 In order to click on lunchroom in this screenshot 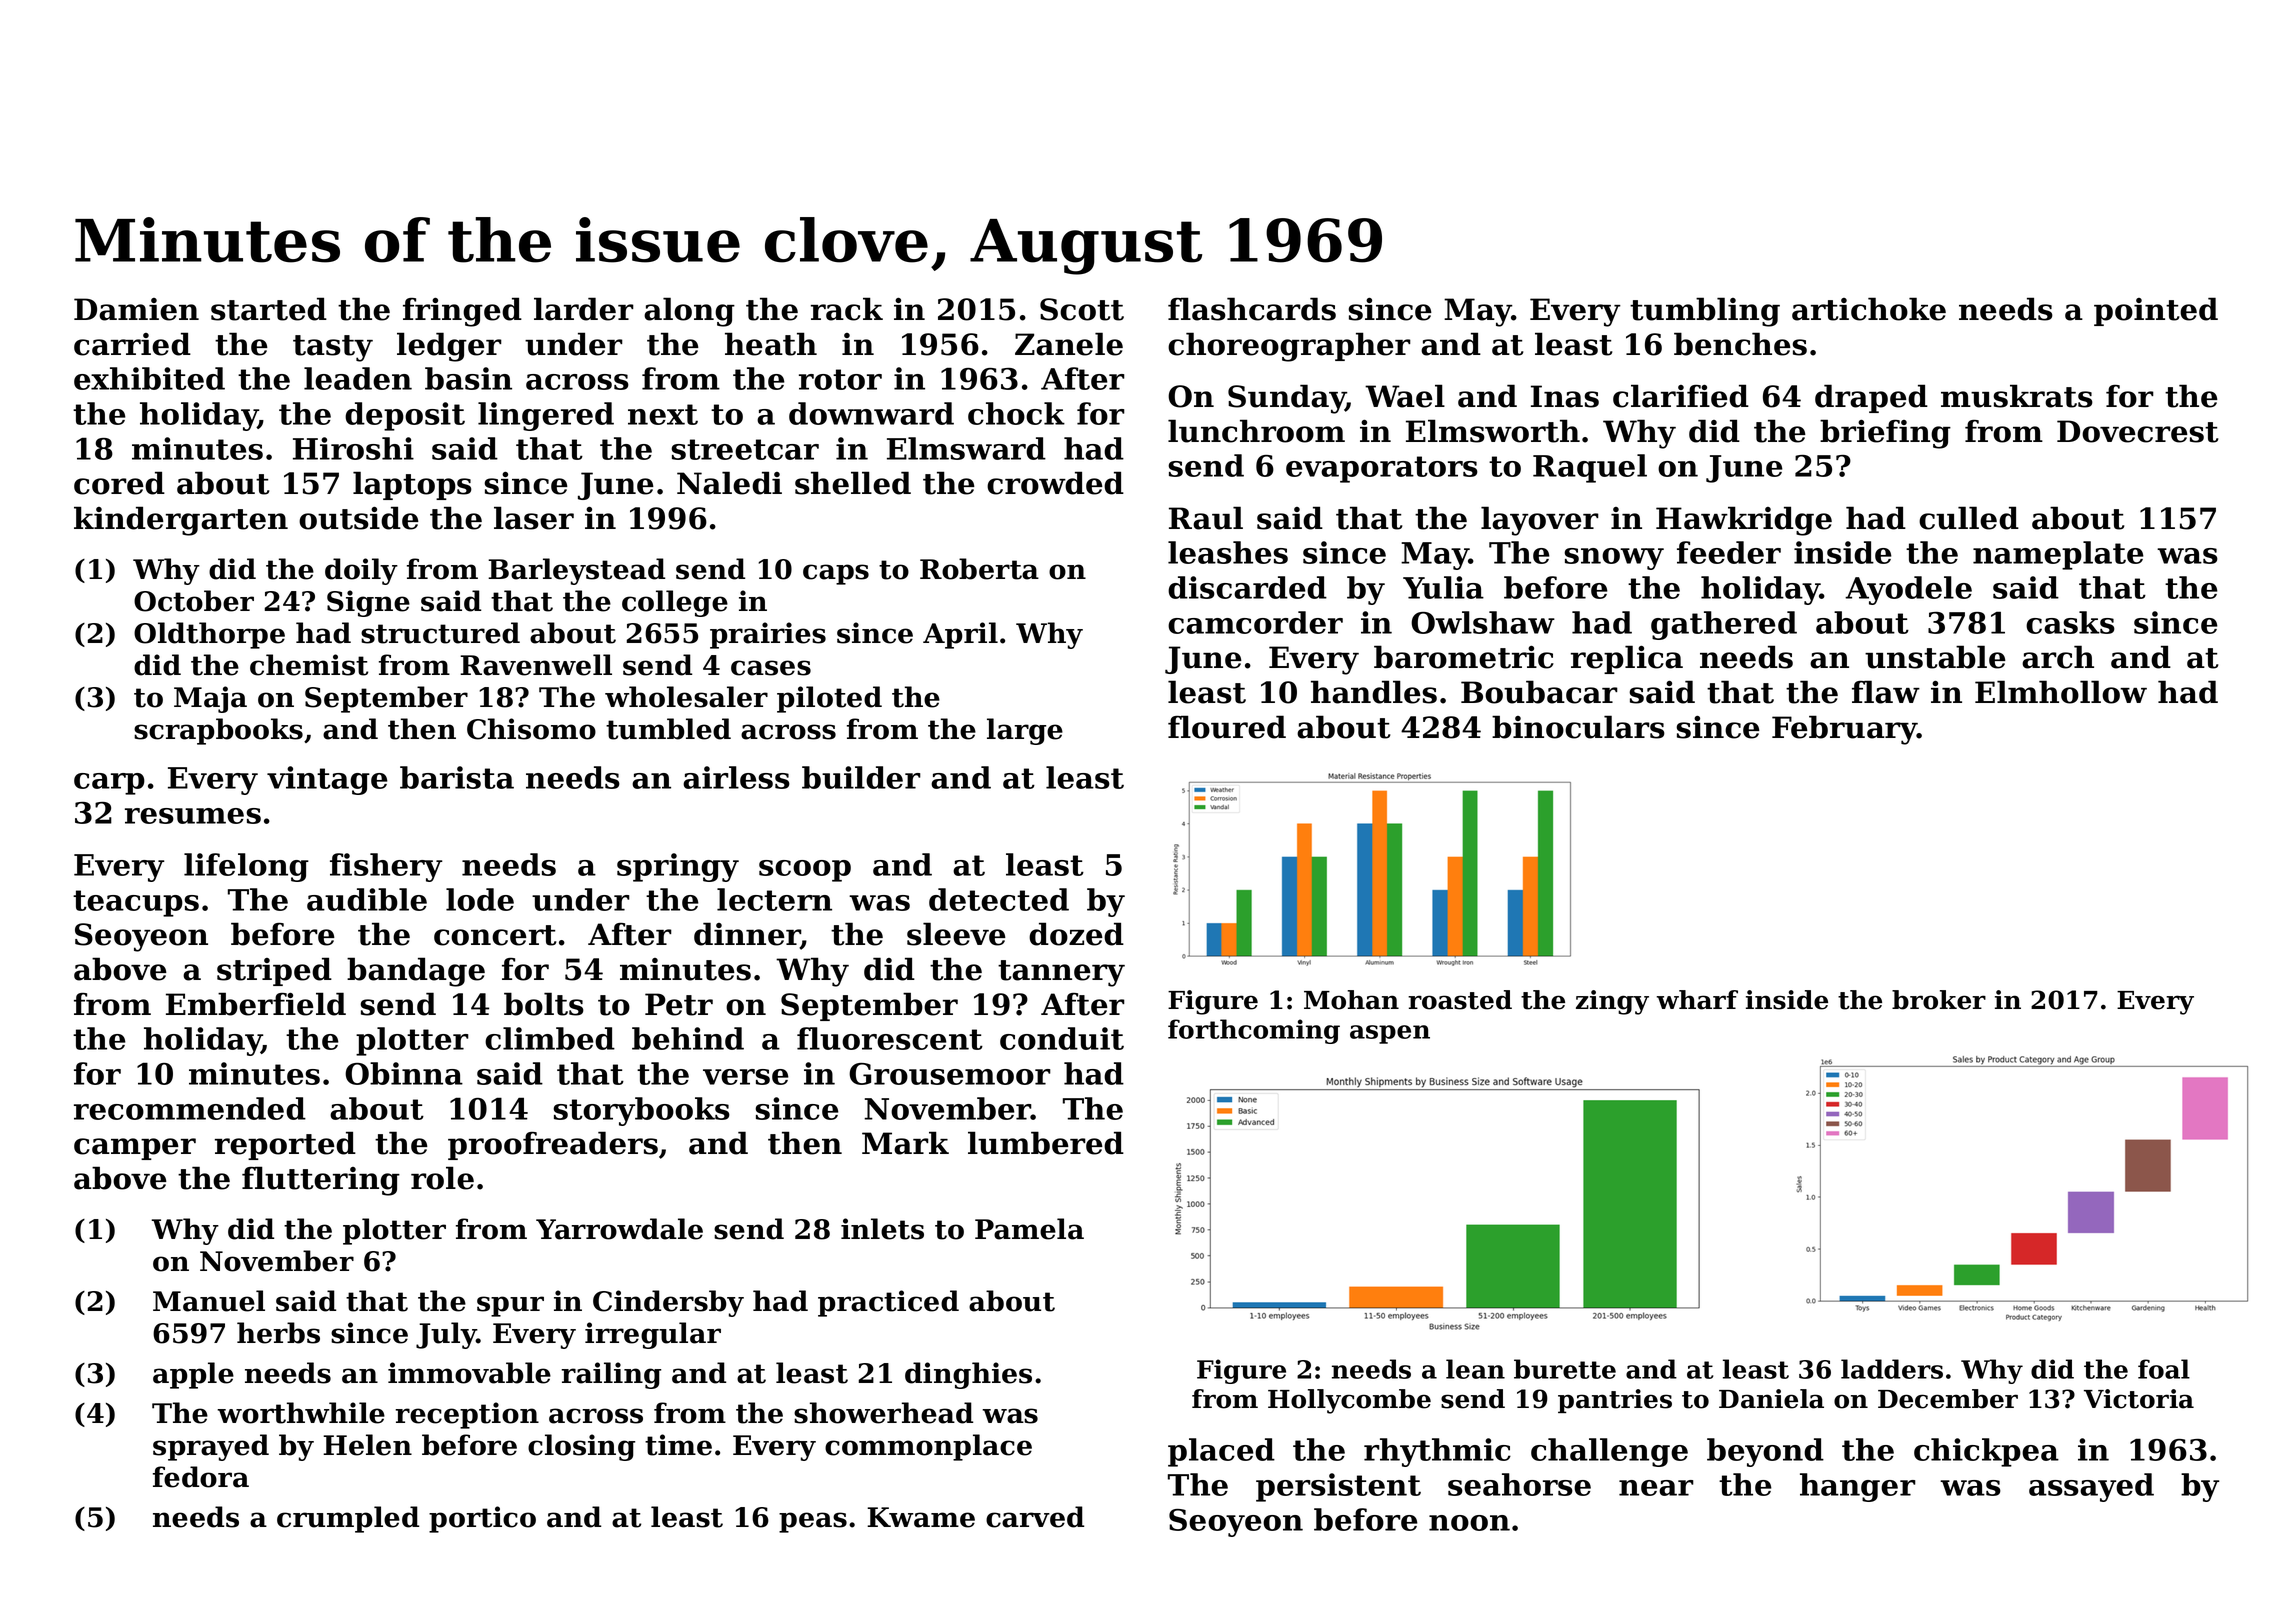, I will do `click(1256, 431)`.
